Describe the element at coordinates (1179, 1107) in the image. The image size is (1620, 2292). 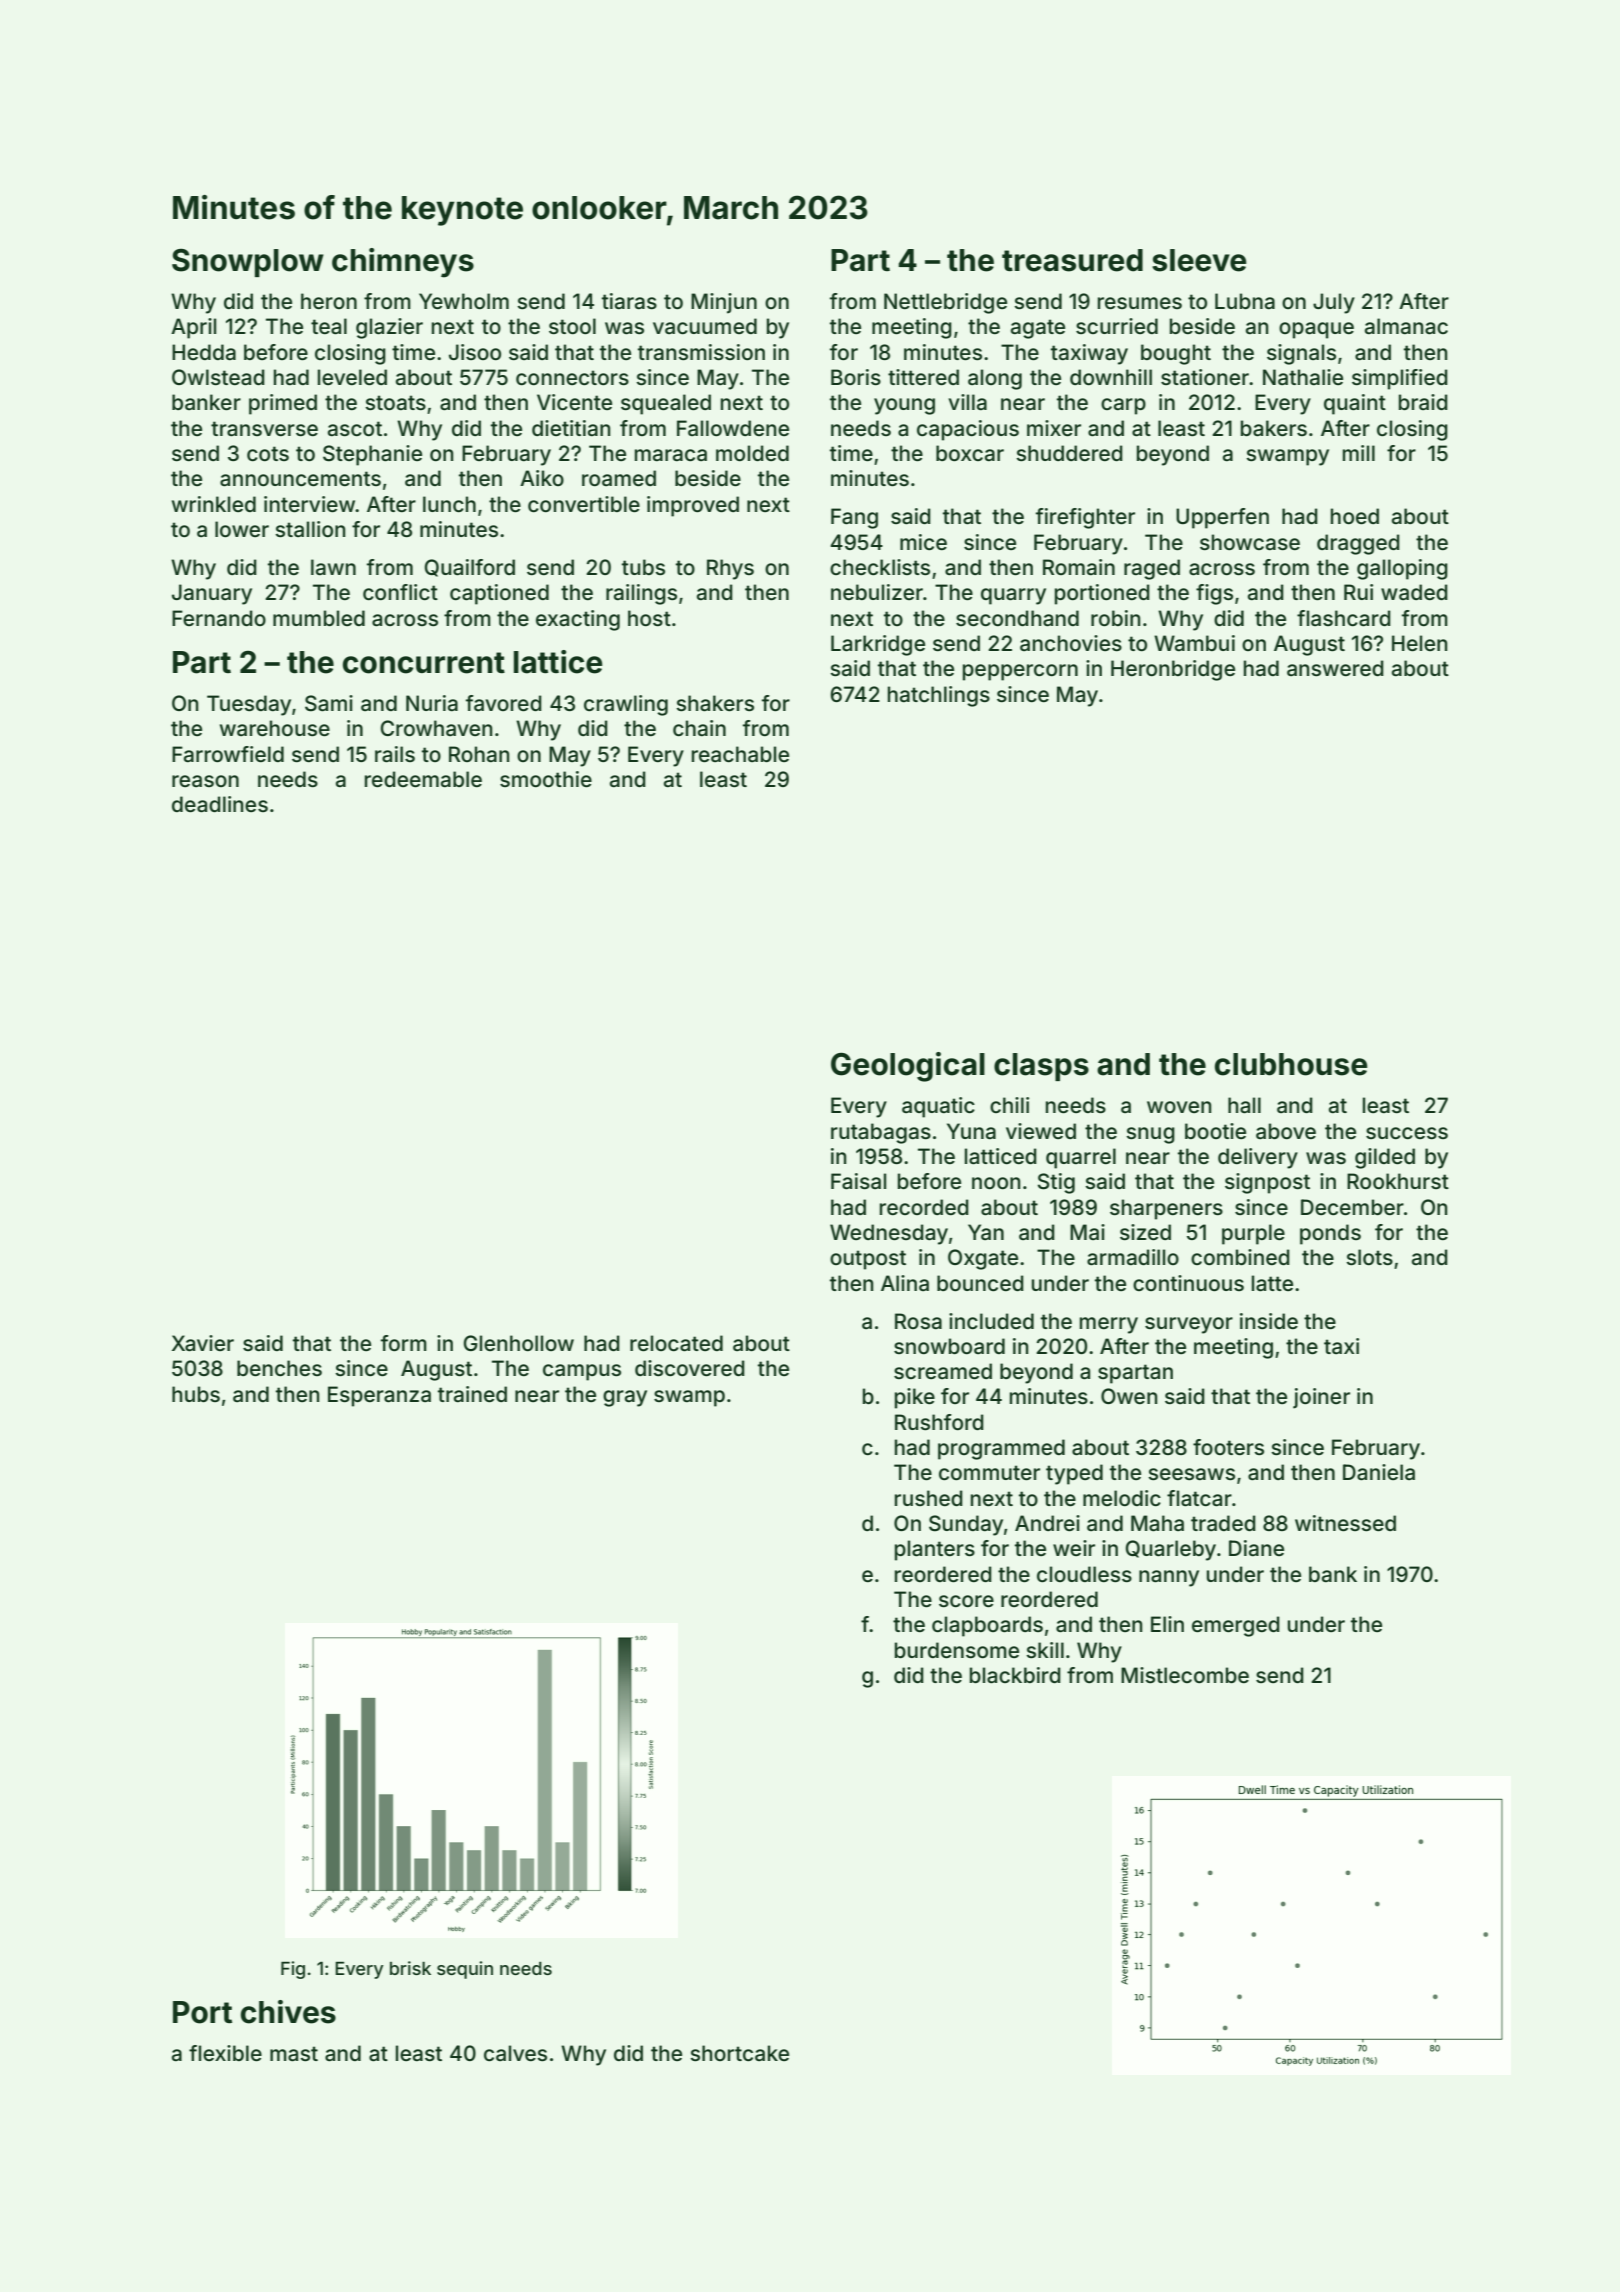
I see `woven` at that location.
